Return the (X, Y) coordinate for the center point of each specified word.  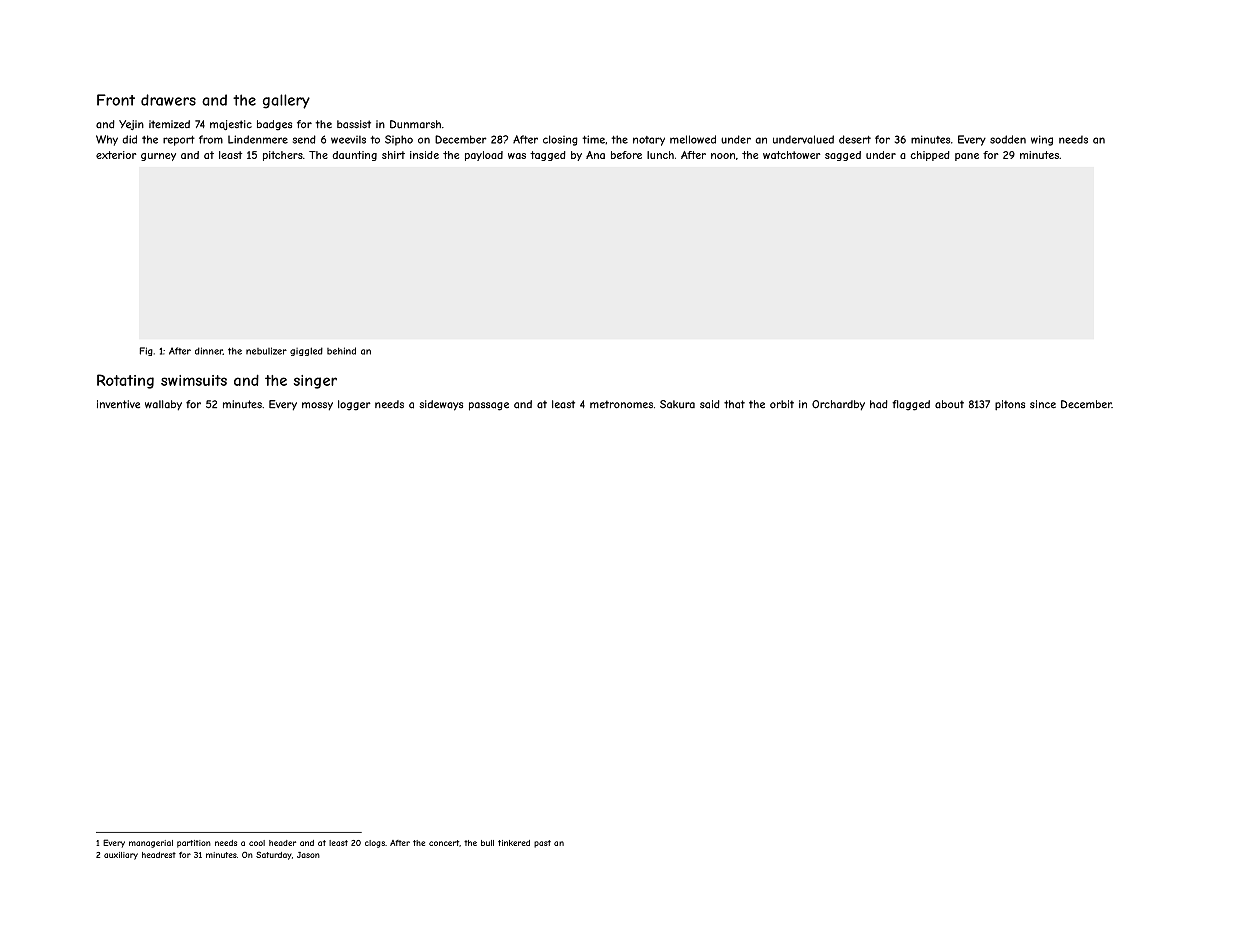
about (949, 404)
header (282, 843)
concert (444, 843)
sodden (1008, 139)
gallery (286, 101)
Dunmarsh (415, 124)
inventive (118, 404)
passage (489, 406)
